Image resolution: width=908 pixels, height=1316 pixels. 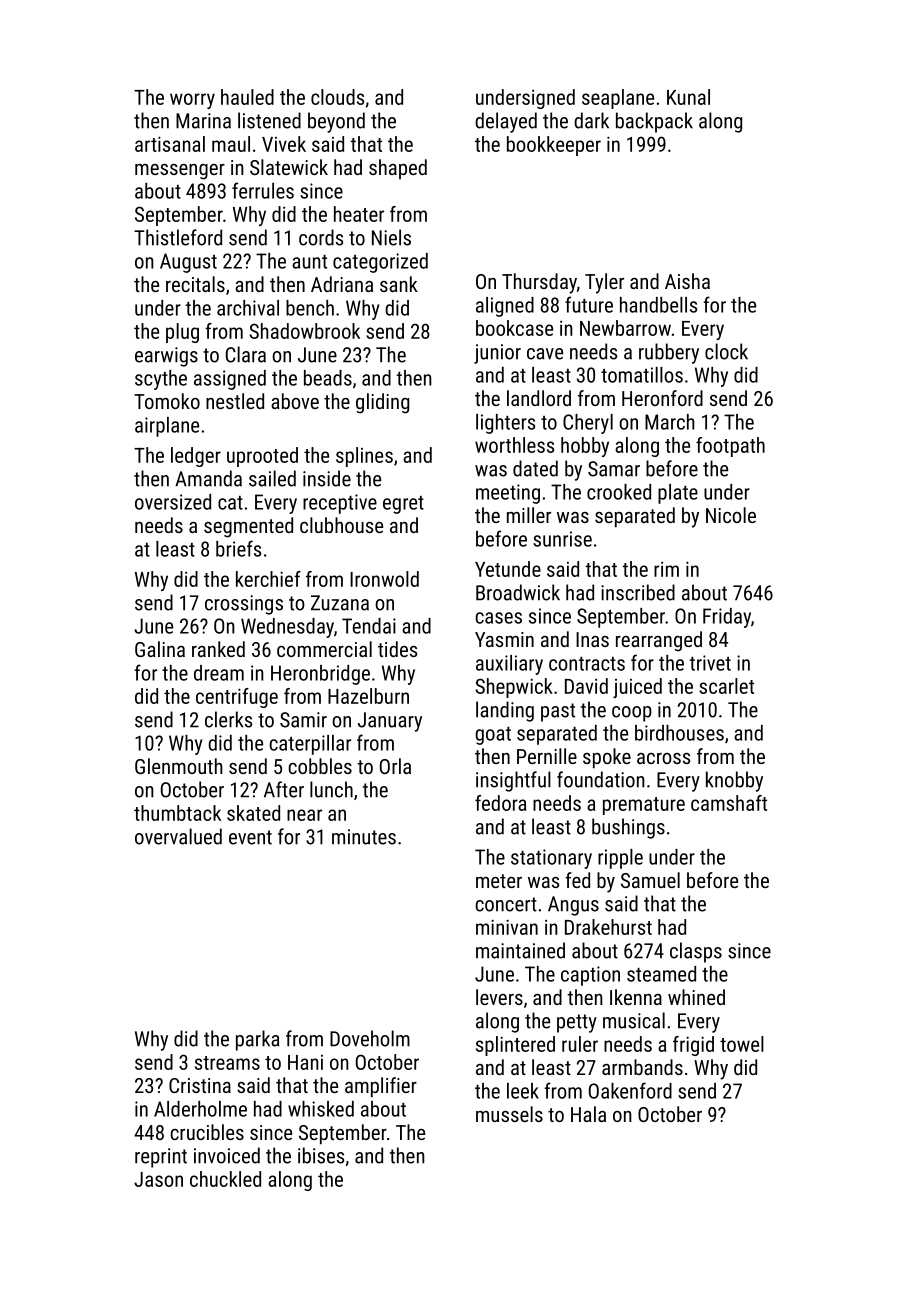 I want to click on crossings, so click(x=244, y=605).
